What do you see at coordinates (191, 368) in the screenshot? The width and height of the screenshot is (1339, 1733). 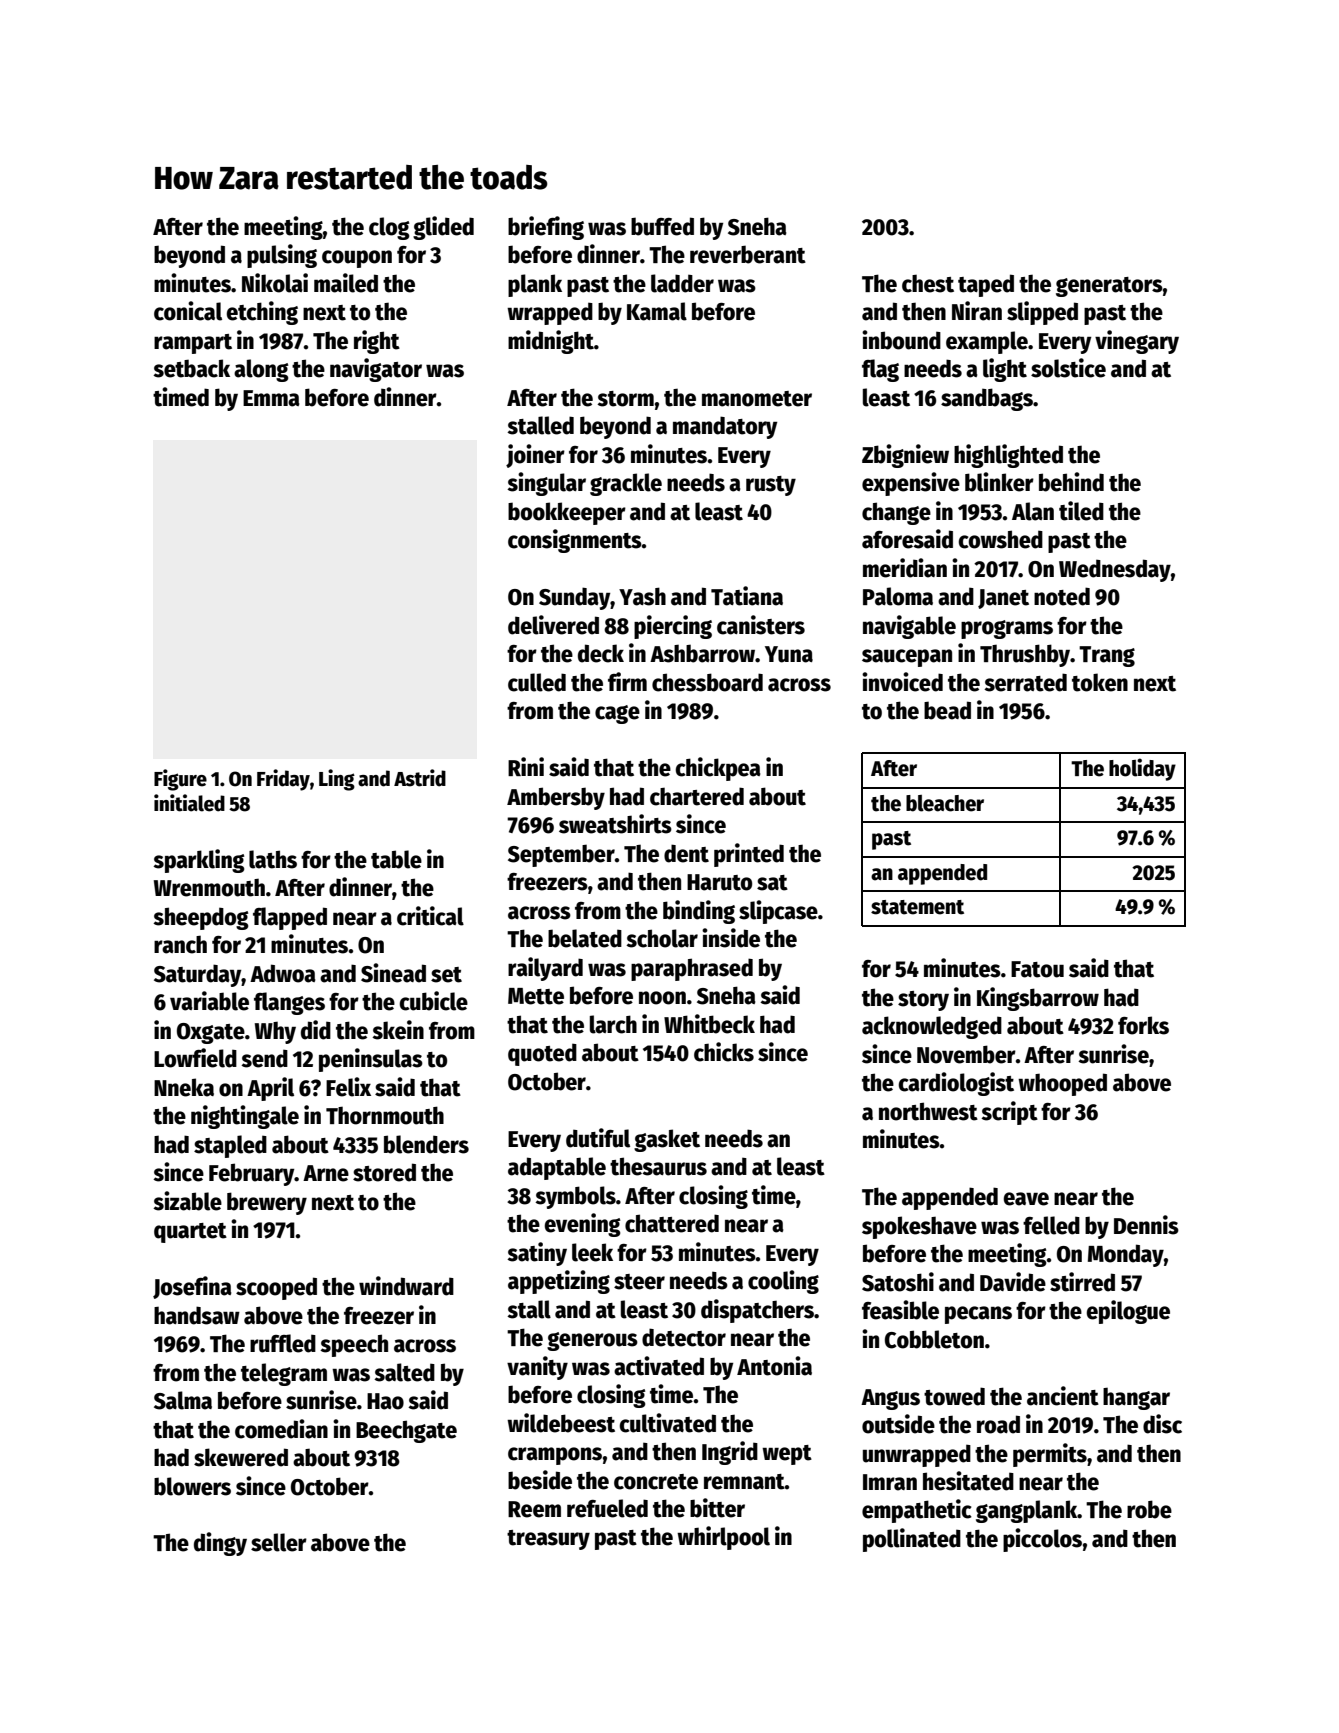 I see `setback` at bounding box center [191, 368].
